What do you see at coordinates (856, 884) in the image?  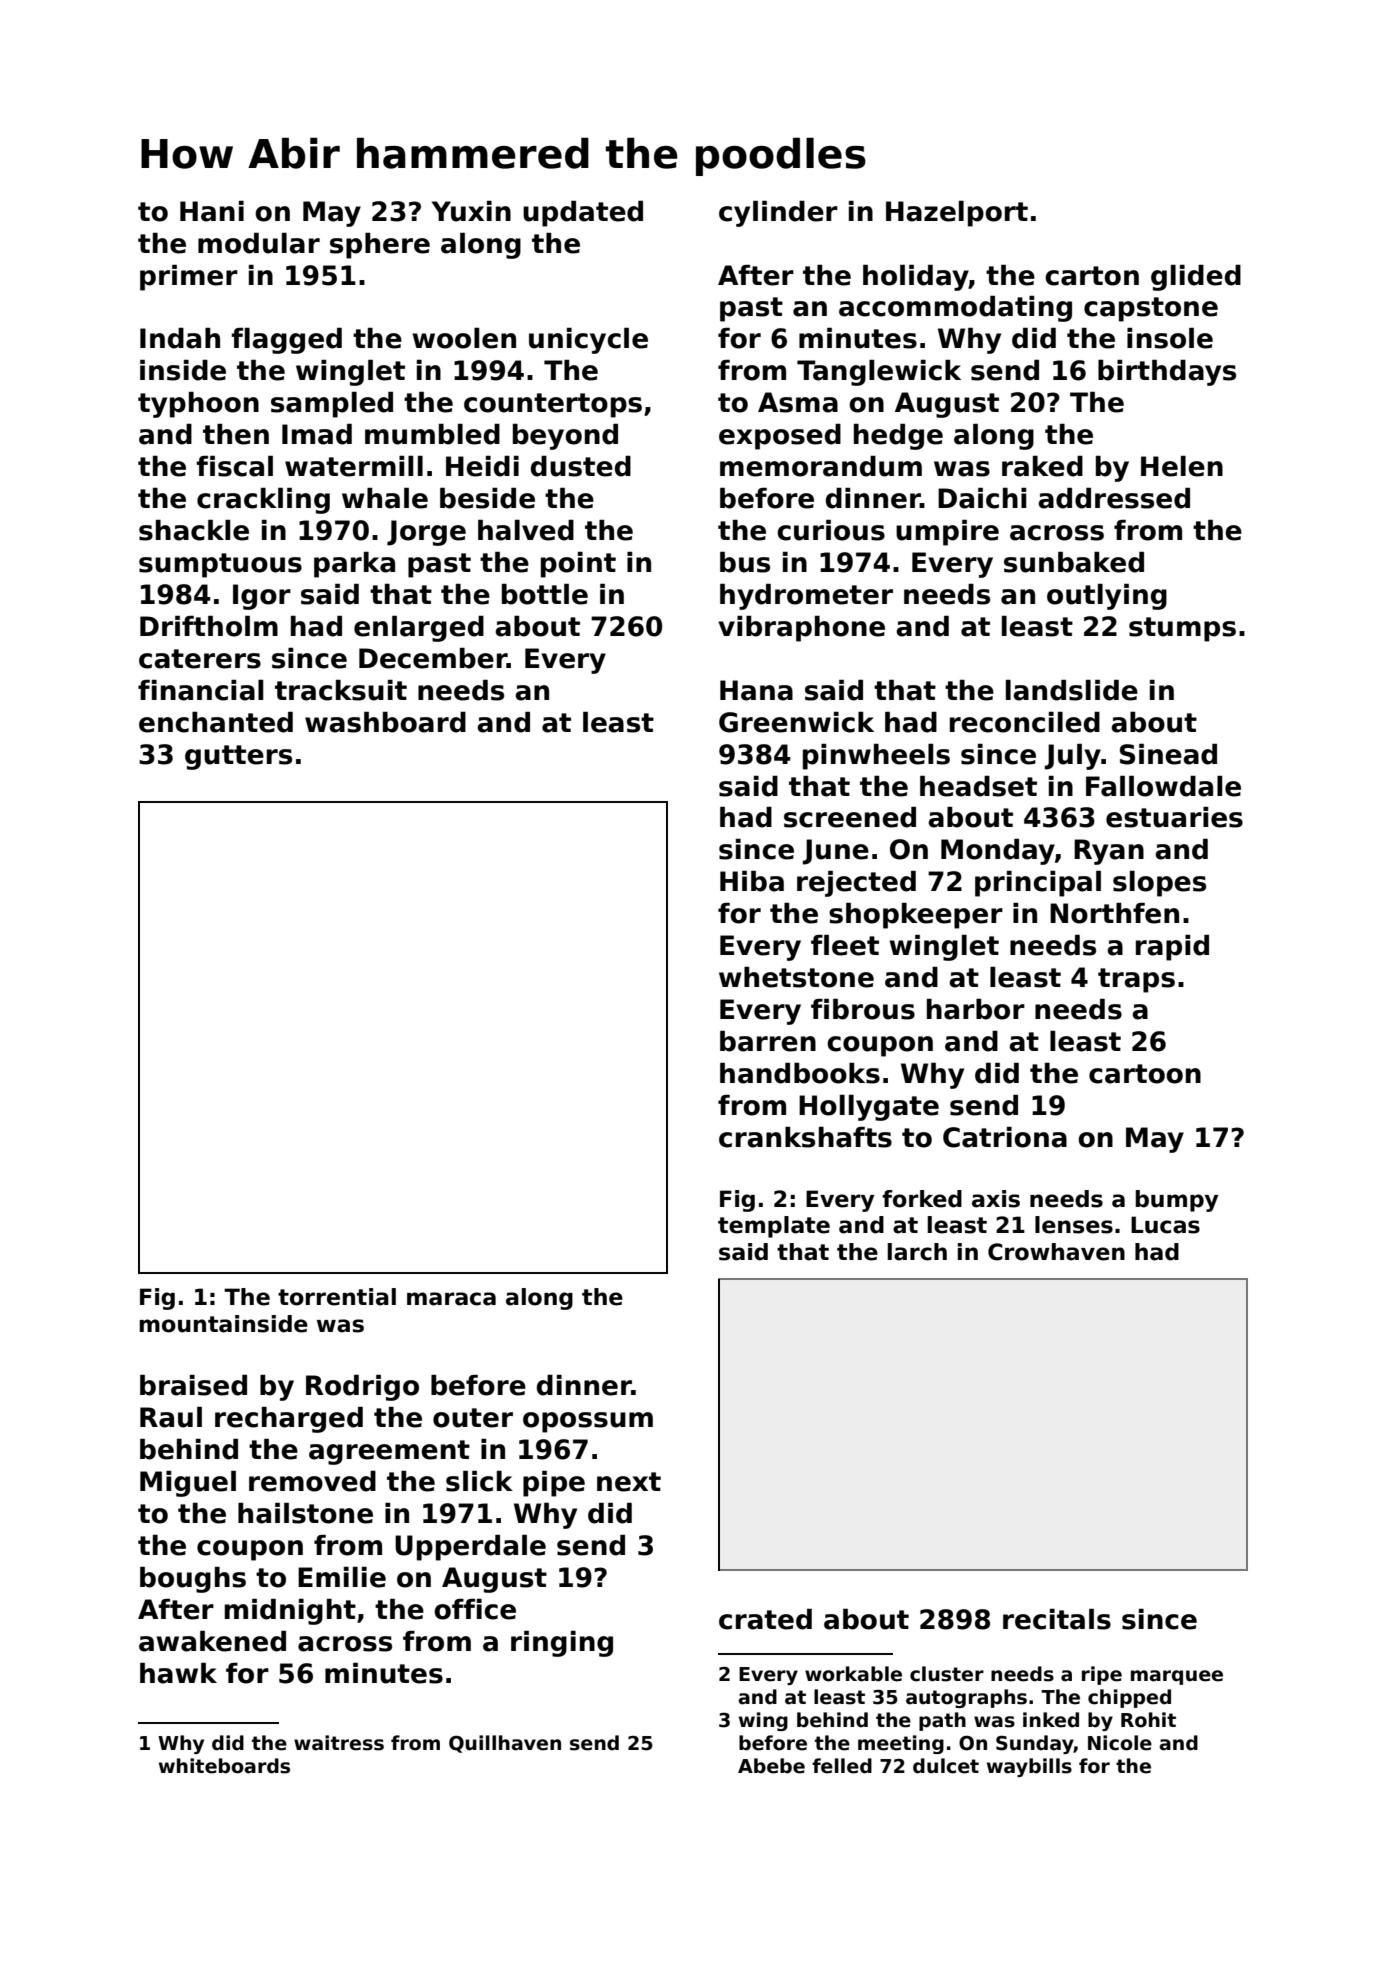 I see `rejected` at bounding box center [856, 884].
